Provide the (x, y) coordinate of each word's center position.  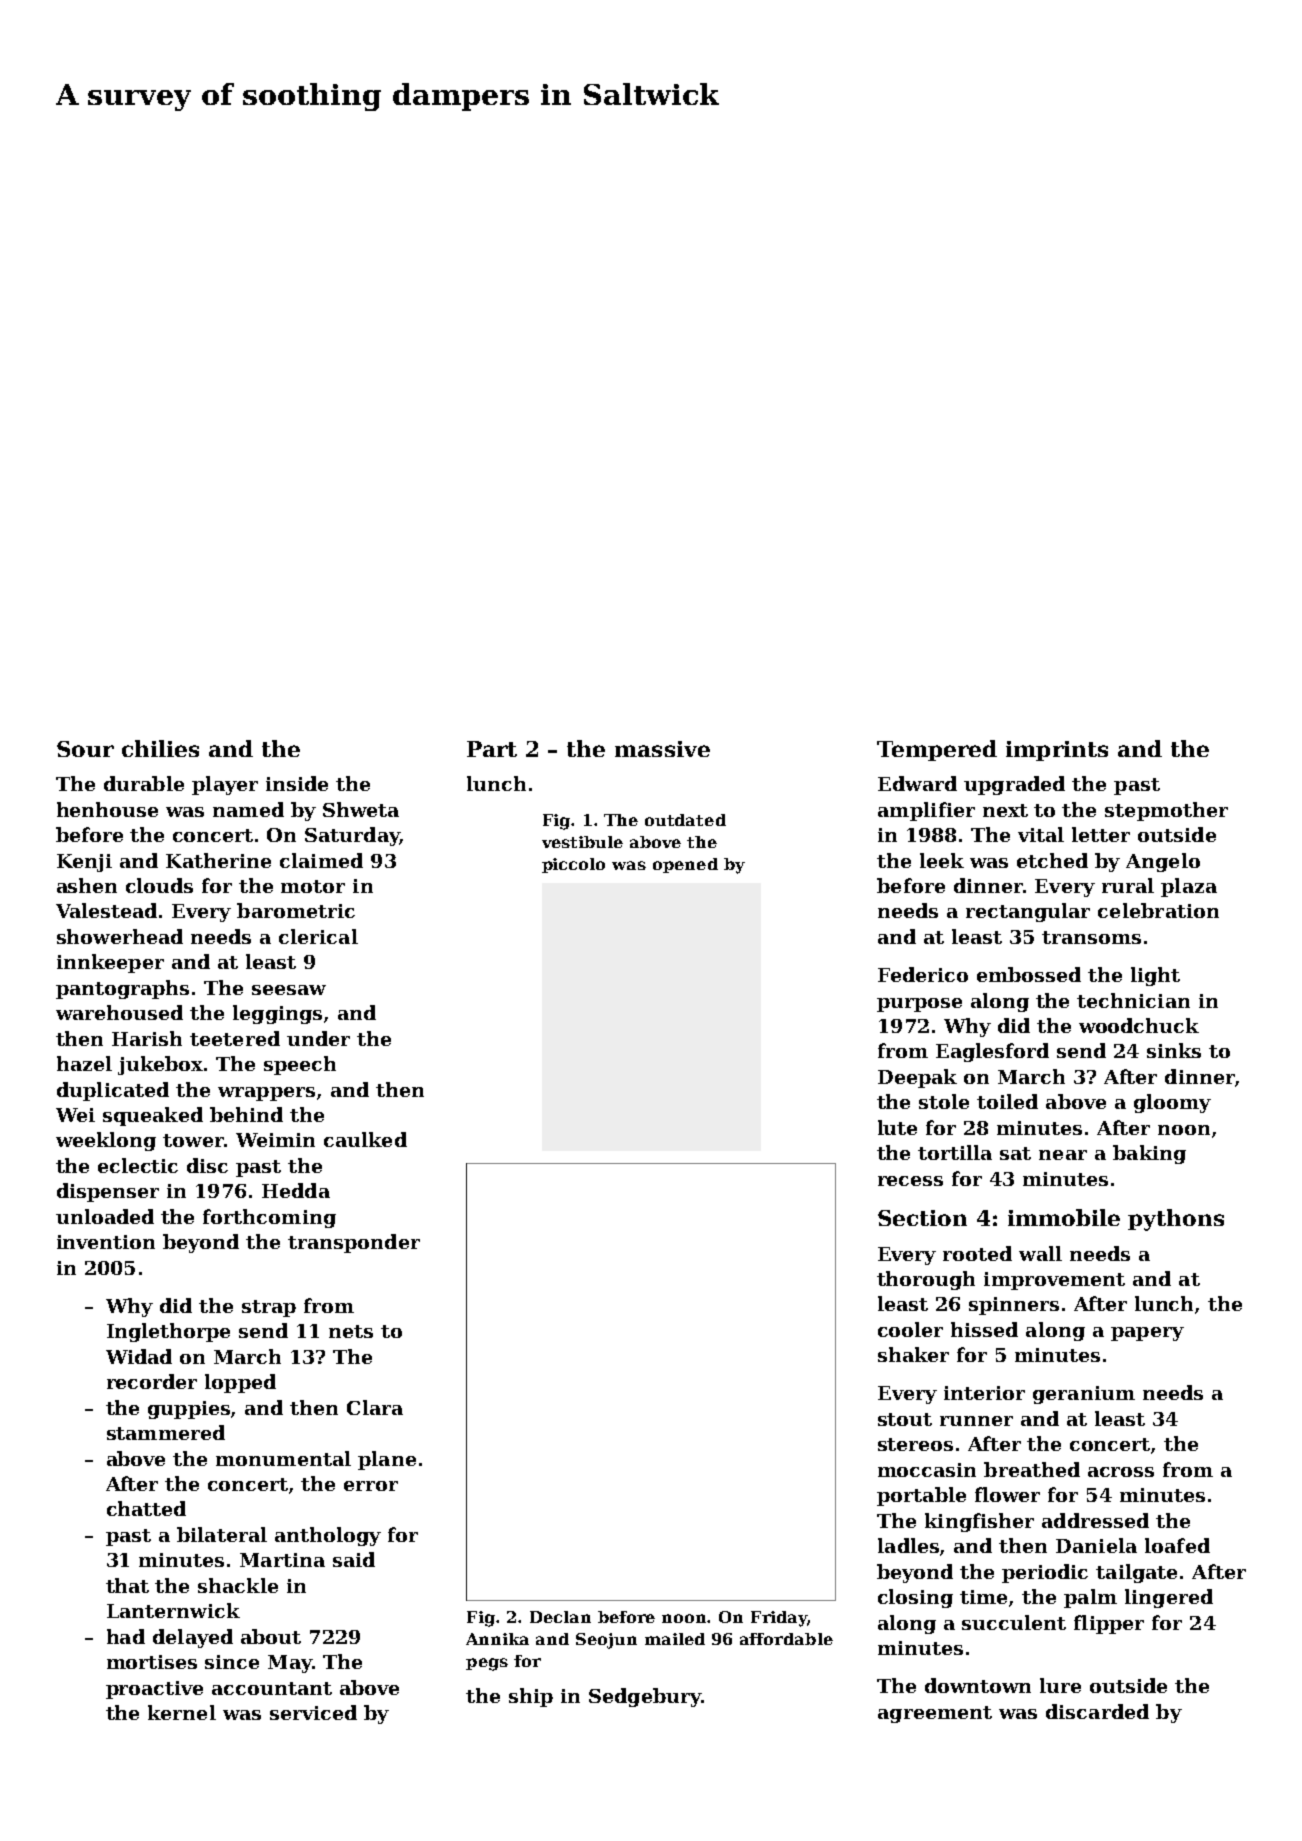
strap (269, 1308)
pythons (1176, 1220)
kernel (182, 1712)
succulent (1014, 1622)
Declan (560, 1617)
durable (144, 783)
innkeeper (110, 963)
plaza (1189, 887)
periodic (1045, 1573)
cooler (910, 1329)
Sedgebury (645, 1697)
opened (685, 865)
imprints (1057, 751)
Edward (917, 783)
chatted (146, 1508)
